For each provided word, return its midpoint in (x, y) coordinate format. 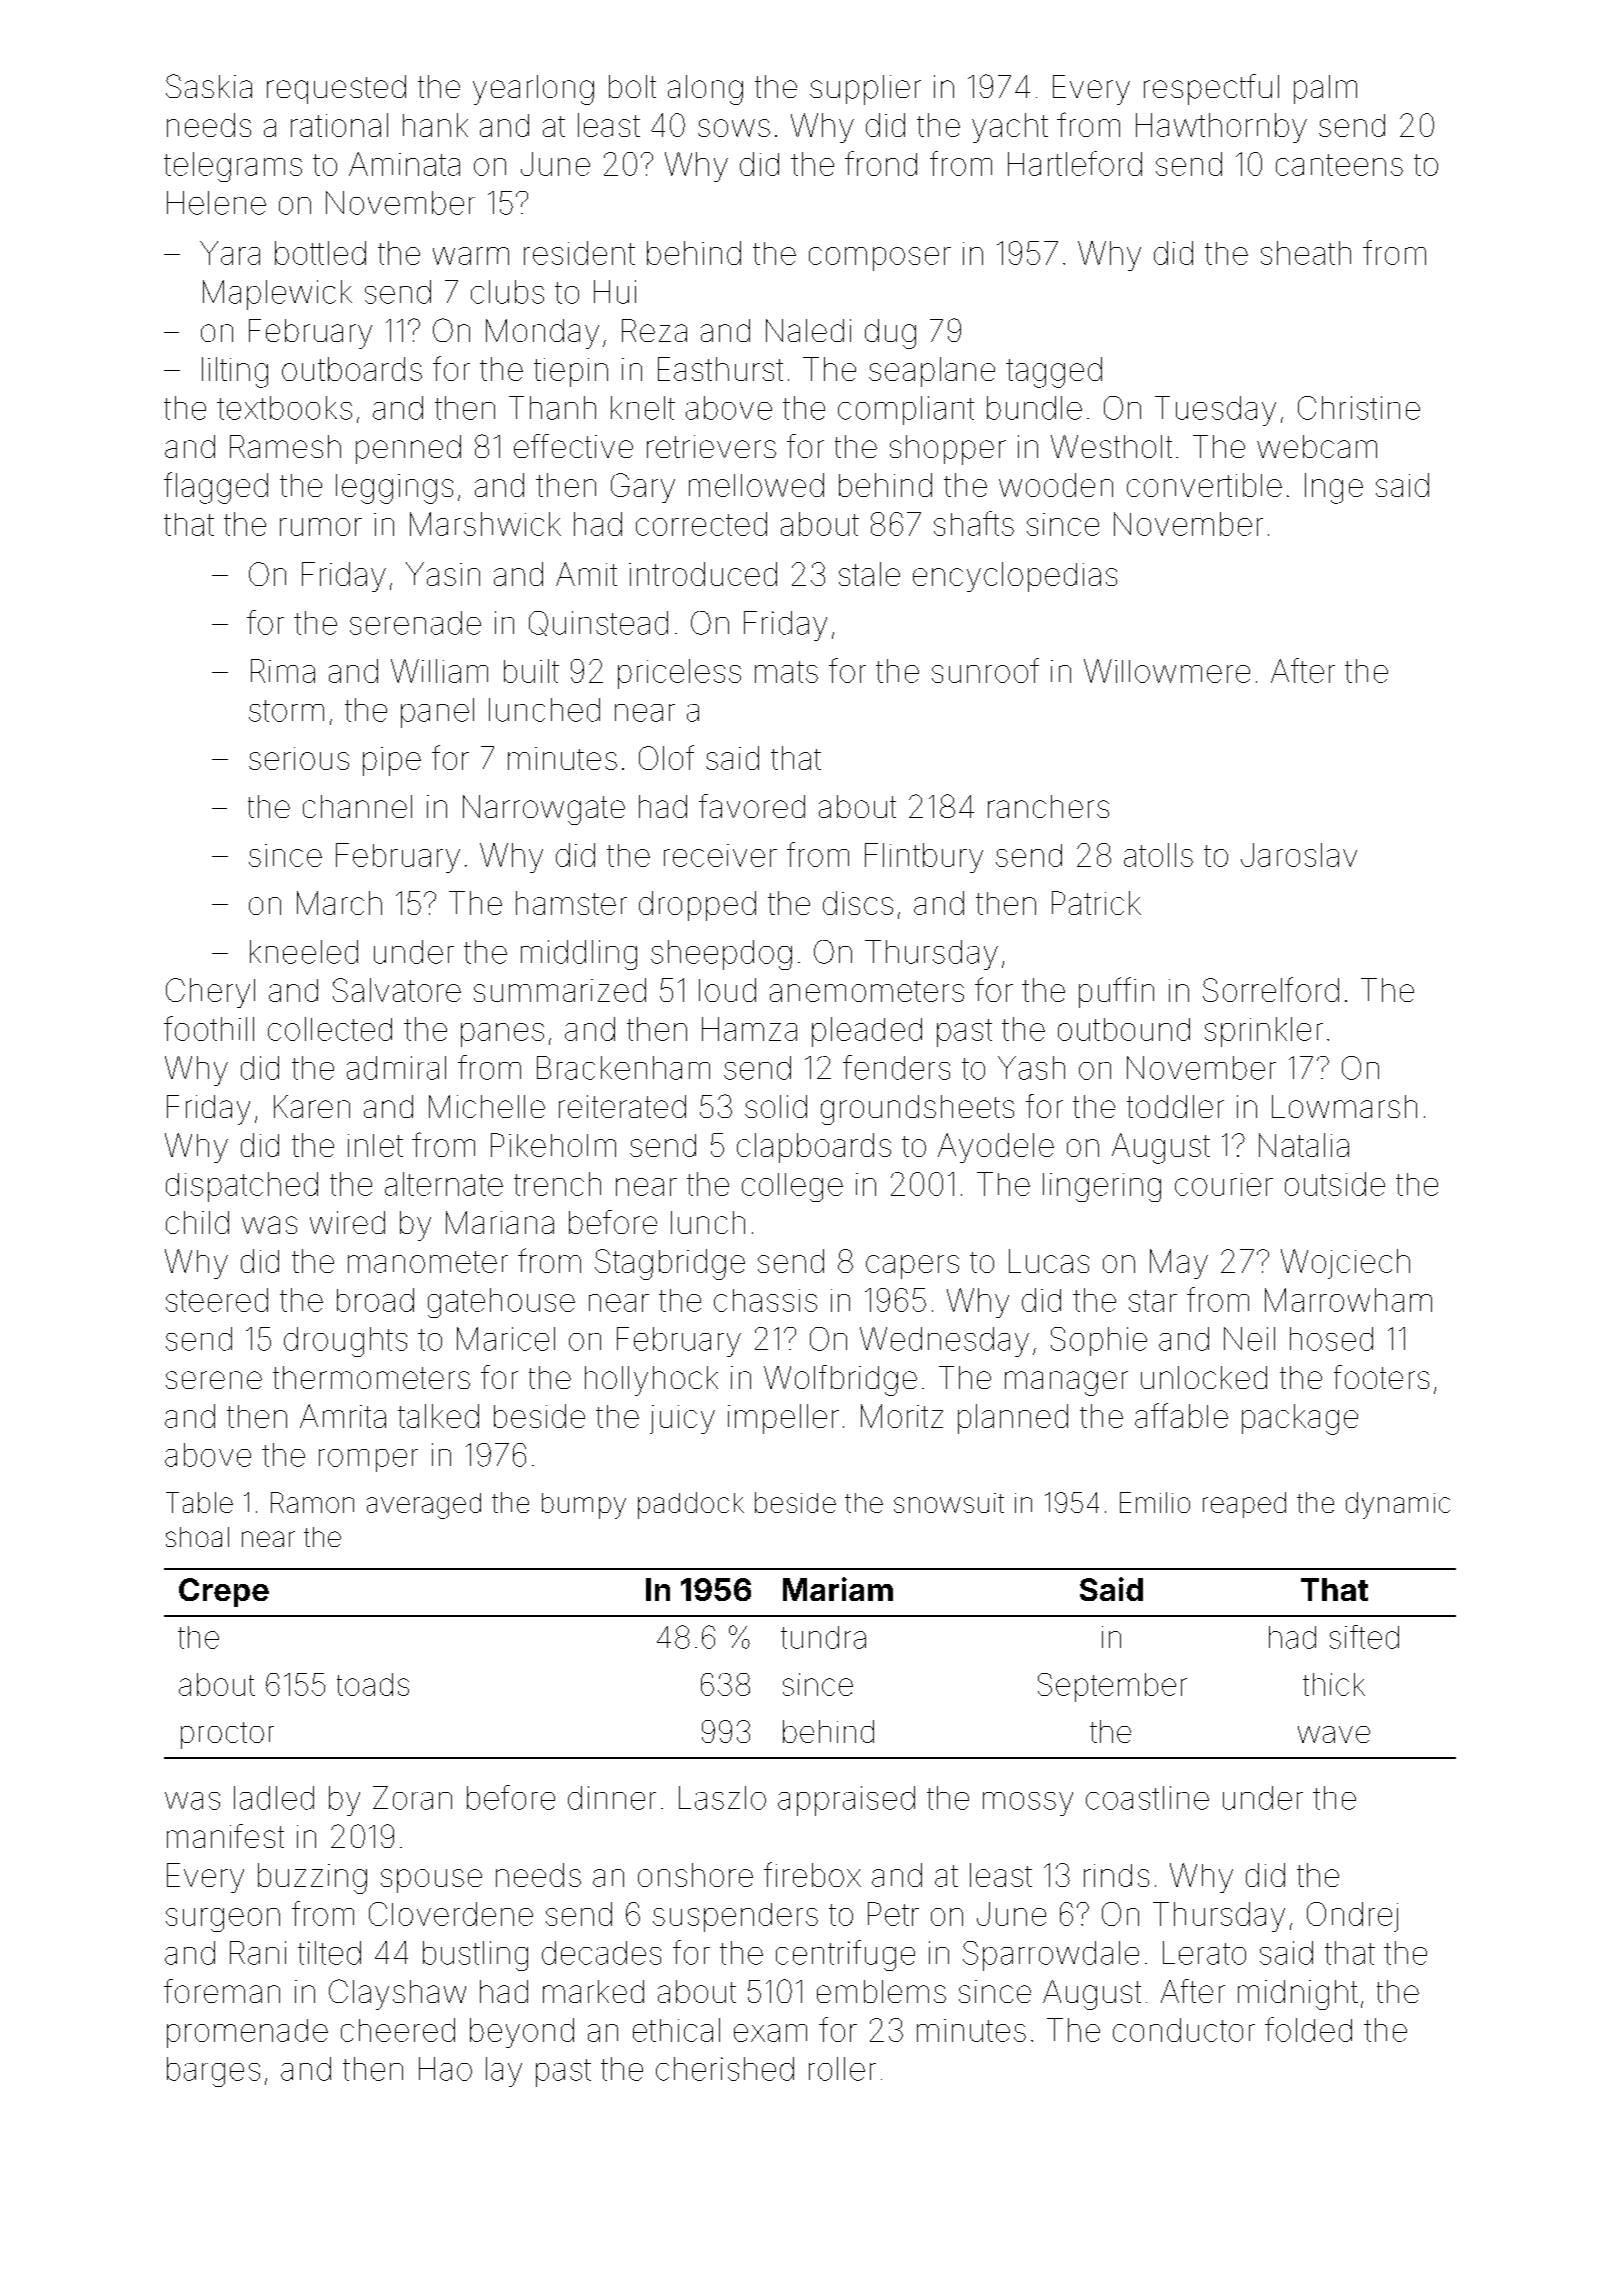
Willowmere (1167, 671)
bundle (1034, 408)
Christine (1359, 408)
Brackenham (623, 1068)
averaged (424, 1506)
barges (213, 2072)
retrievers (711, 446)
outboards (352, 369)
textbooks (284, 408)
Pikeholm (553, 1145)
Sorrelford (1271, 989)
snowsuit (949, 1503)
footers (1381, 1377)
